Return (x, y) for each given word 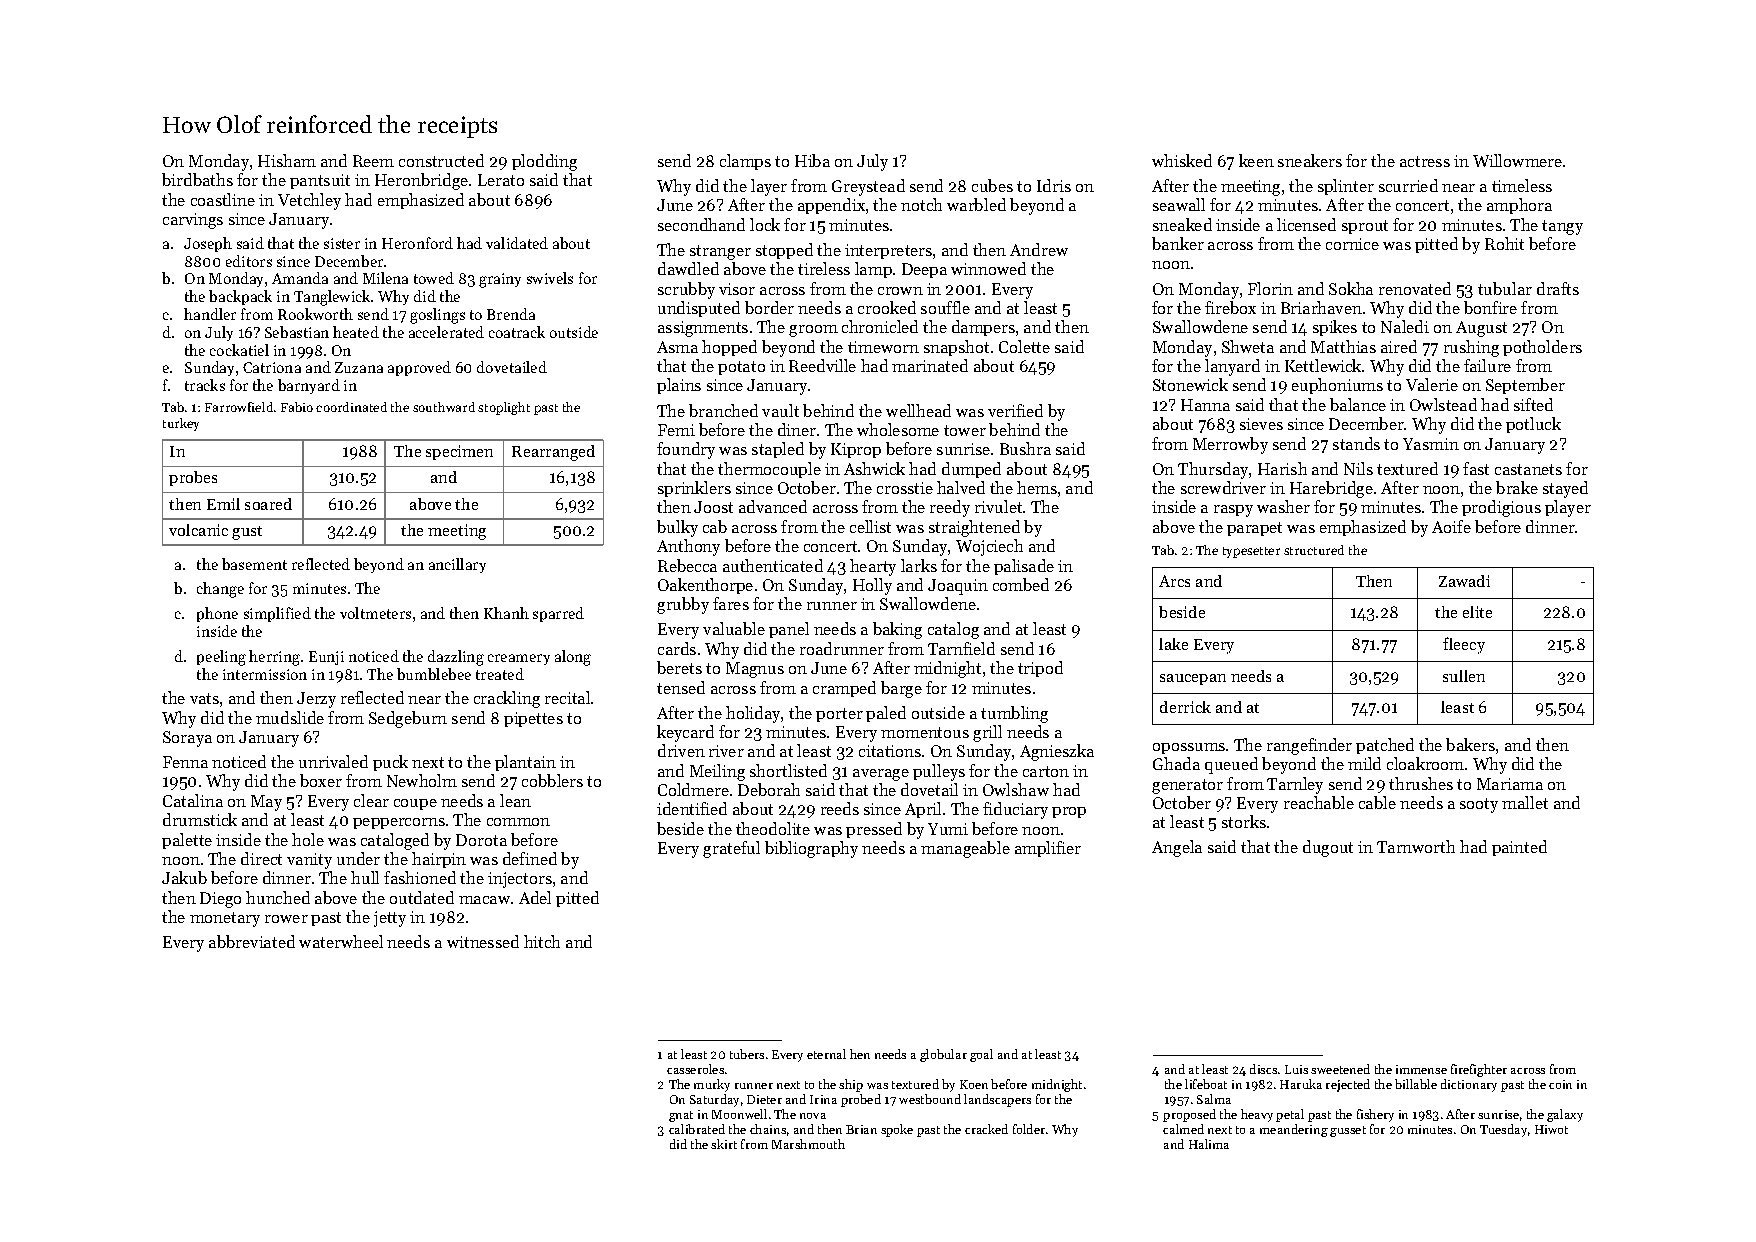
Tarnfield (961, 648)
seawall (1179, 204)
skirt (724, 1144)
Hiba (812, 160)
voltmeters (375, 613)
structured (1314, 550)
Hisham (287, 160)
